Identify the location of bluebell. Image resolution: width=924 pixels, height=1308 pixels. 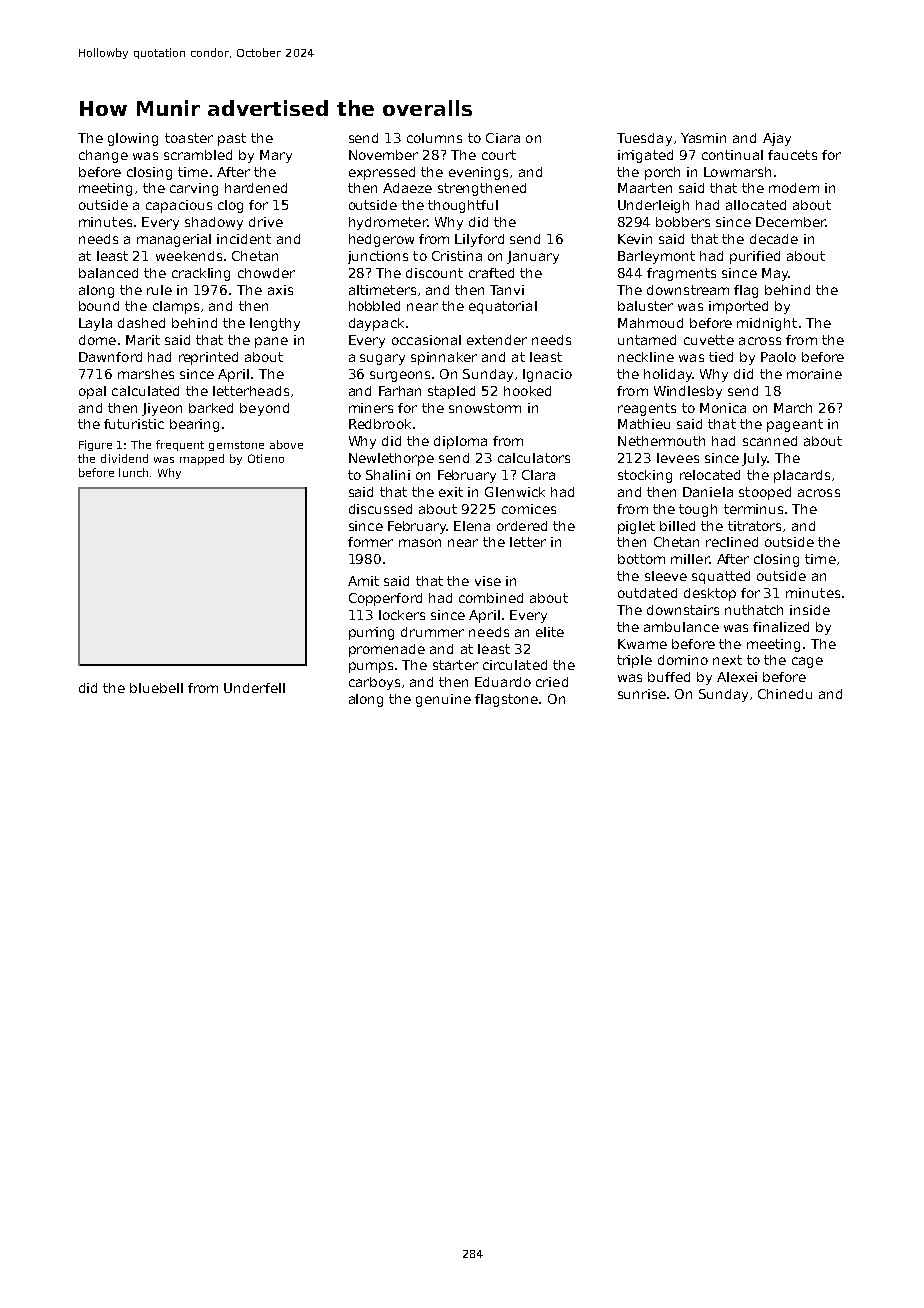
(156, 688).
